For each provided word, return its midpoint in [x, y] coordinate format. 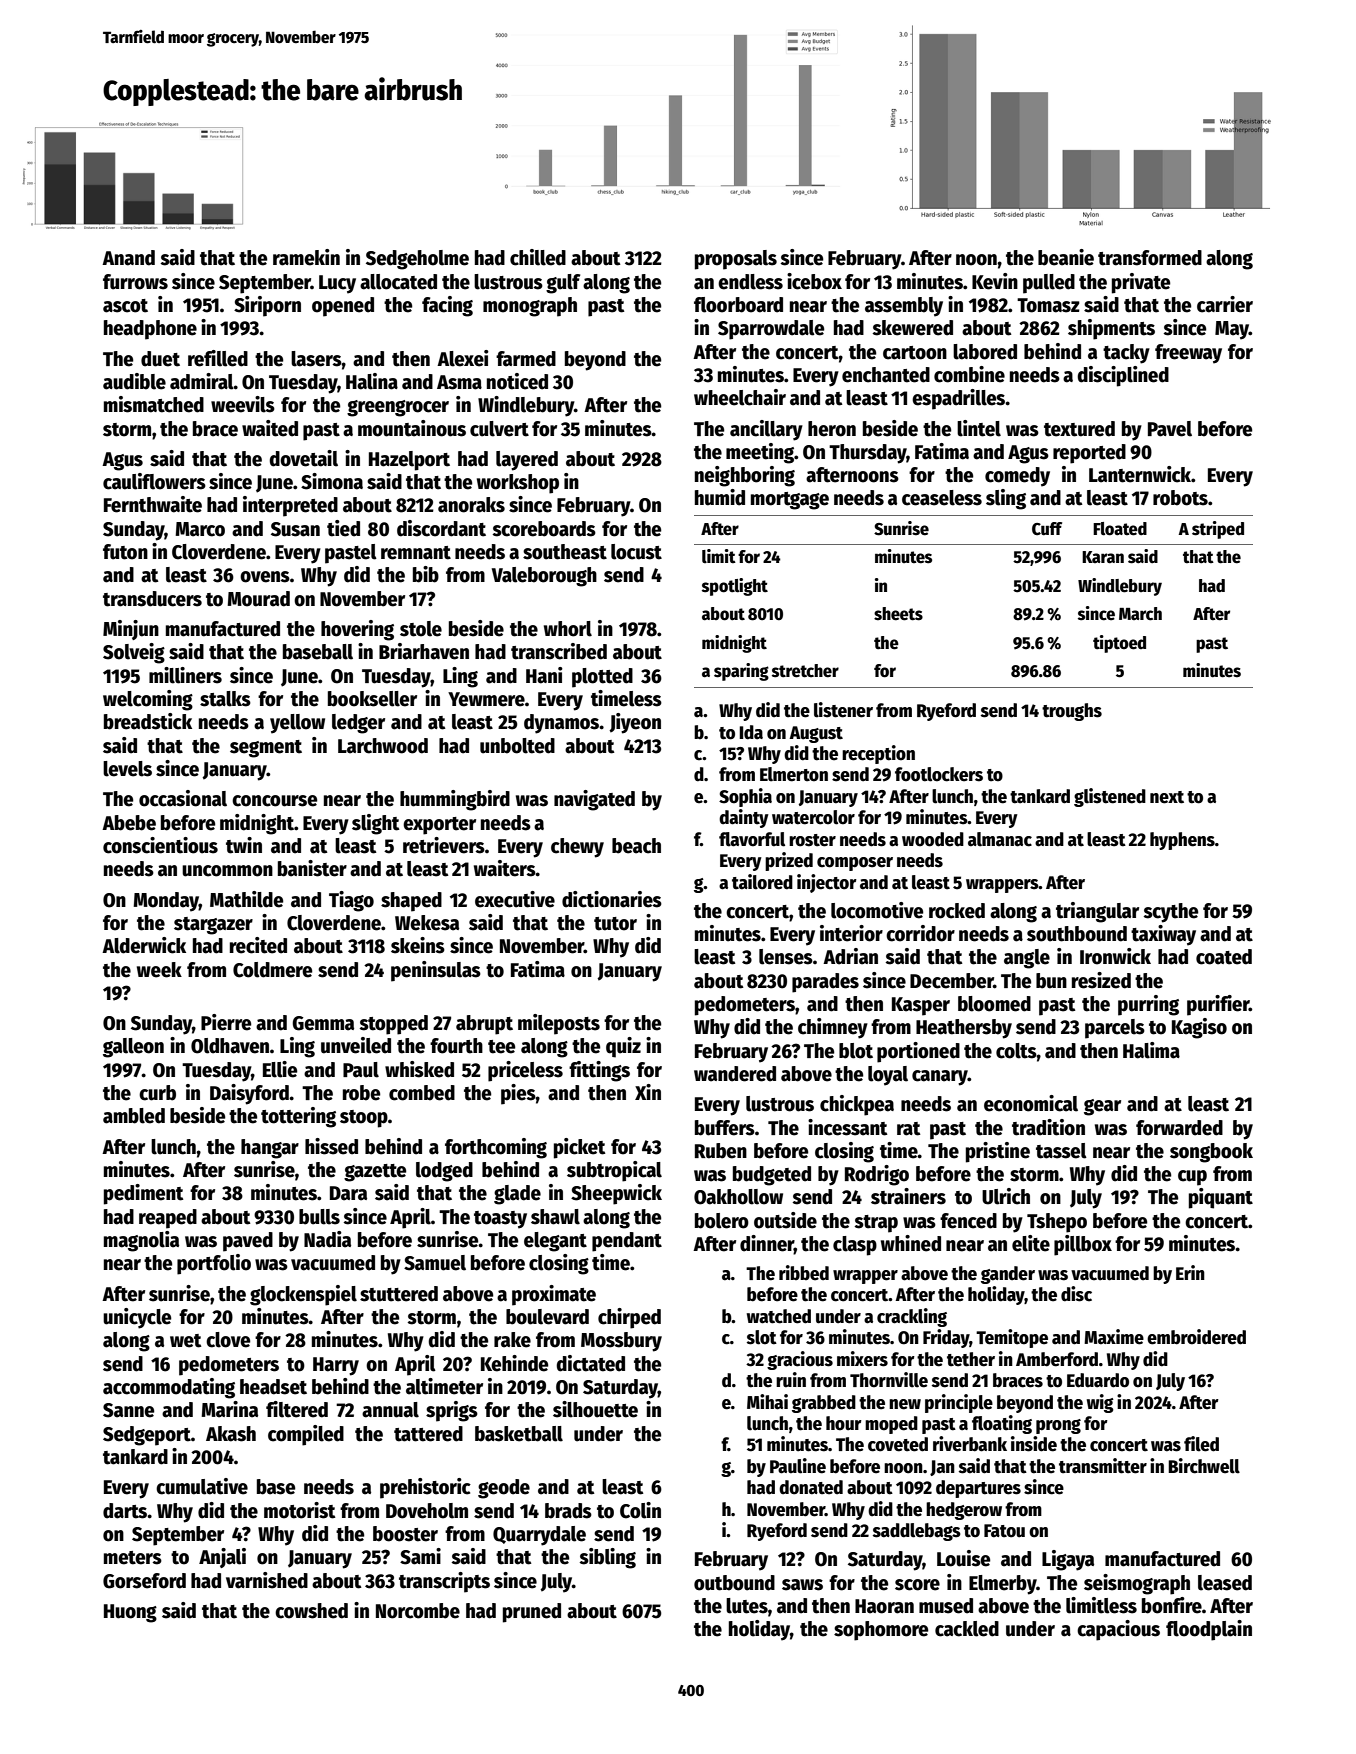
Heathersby [964, 1029]
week [159, 970]
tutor [615, 924]
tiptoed [1119, 644]
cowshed [311, 1611]
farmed [526, 359]
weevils [243, 404]
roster [812, 840]
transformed [1150, 258]
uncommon [227, 871]
